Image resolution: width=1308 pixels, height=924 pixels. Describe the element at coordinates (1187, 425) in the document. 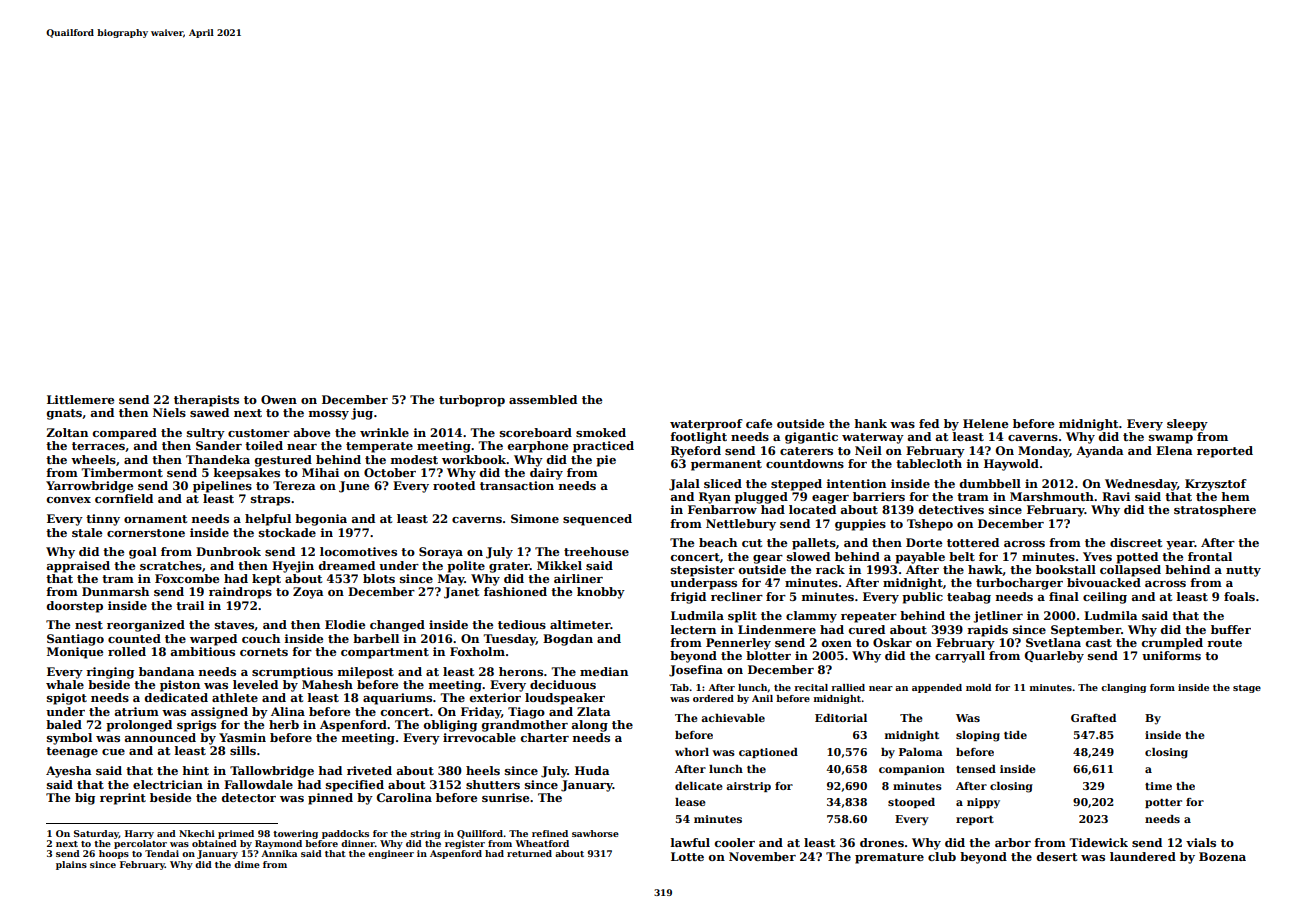

I see `sleepy` at that location.
